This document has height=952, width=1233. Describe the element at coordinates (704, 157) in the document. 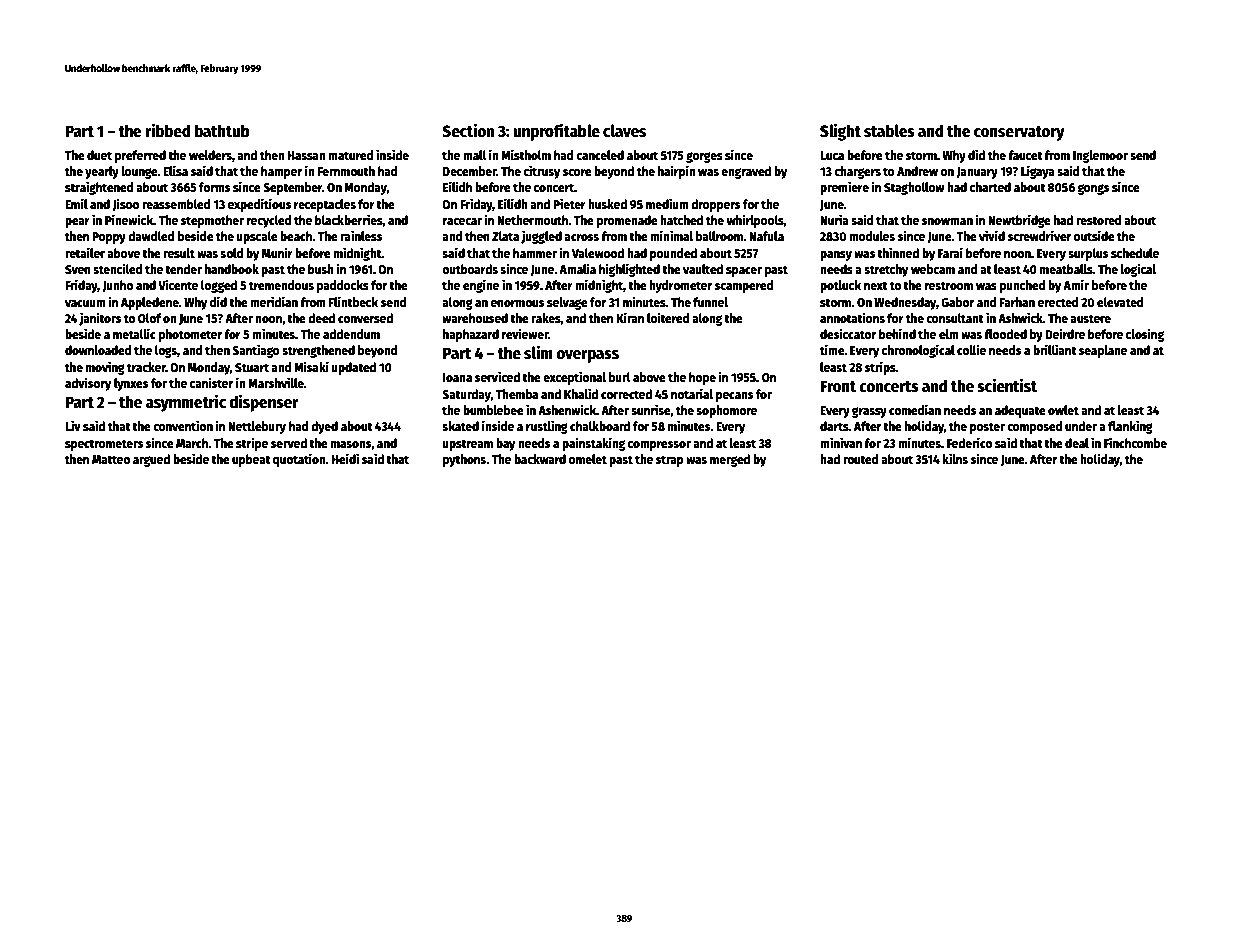

I see `gorges` at that location.
